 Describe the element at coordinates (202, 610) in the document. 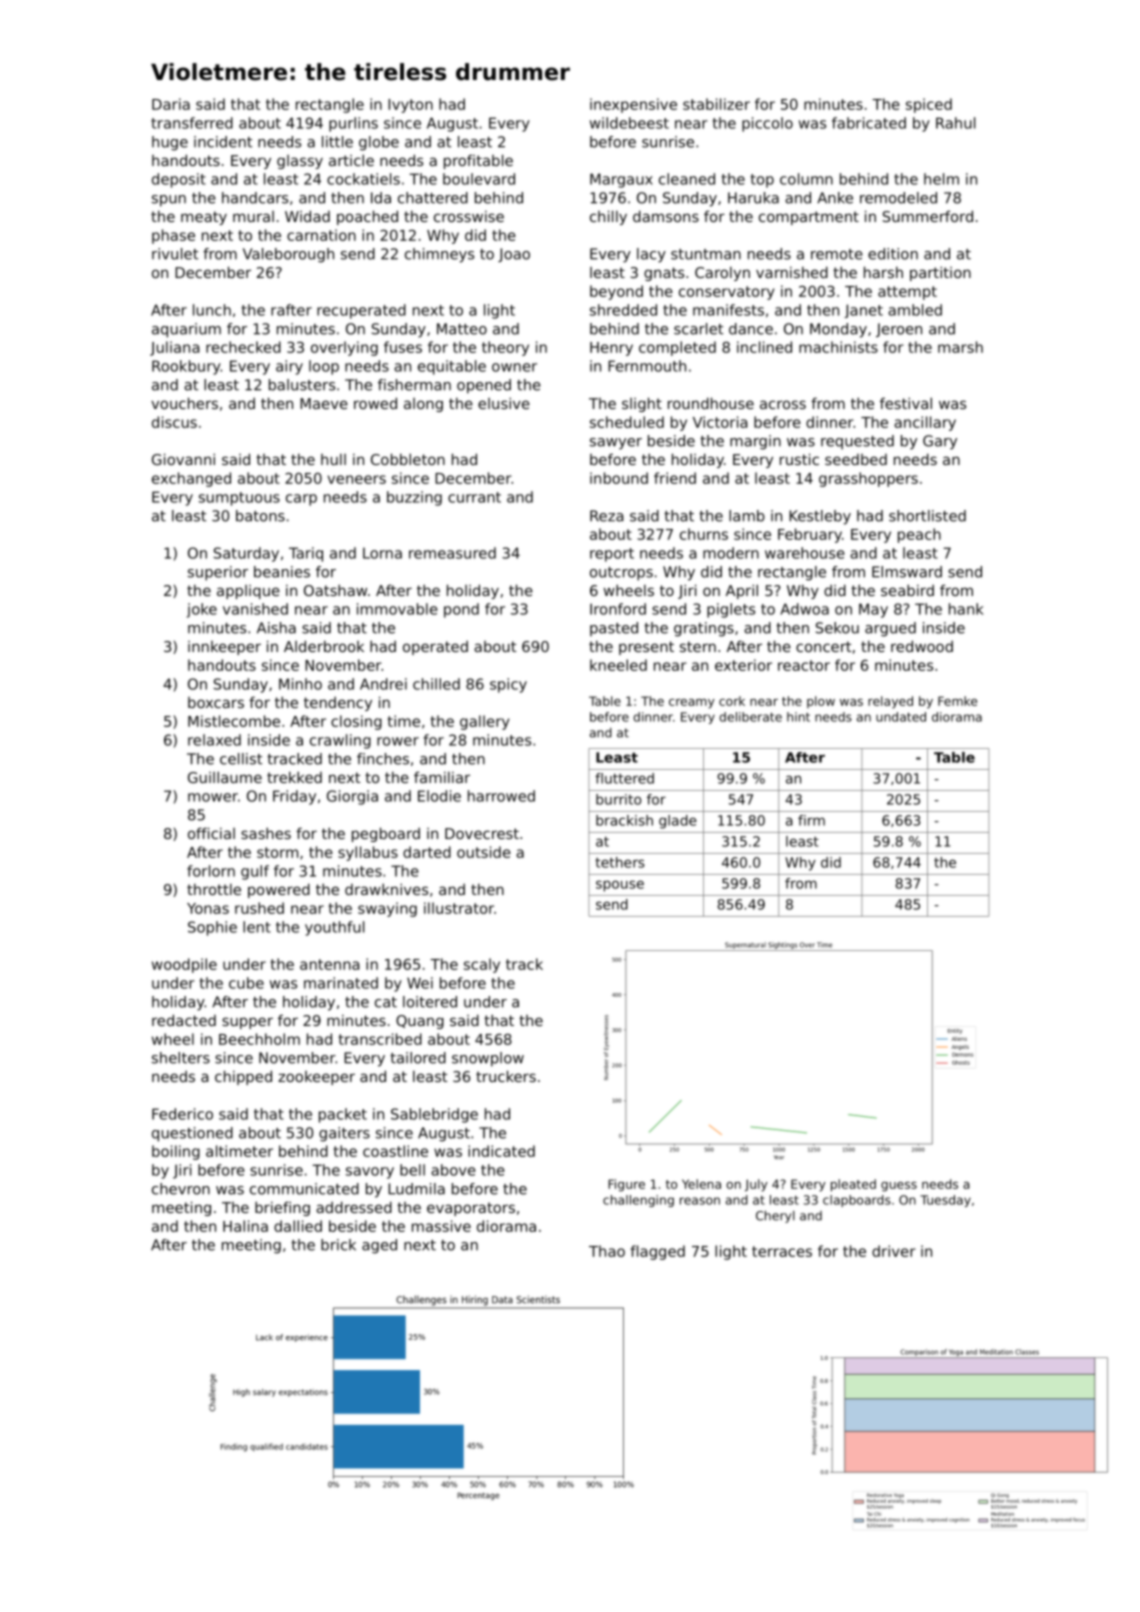

I see `joke` at that location.
